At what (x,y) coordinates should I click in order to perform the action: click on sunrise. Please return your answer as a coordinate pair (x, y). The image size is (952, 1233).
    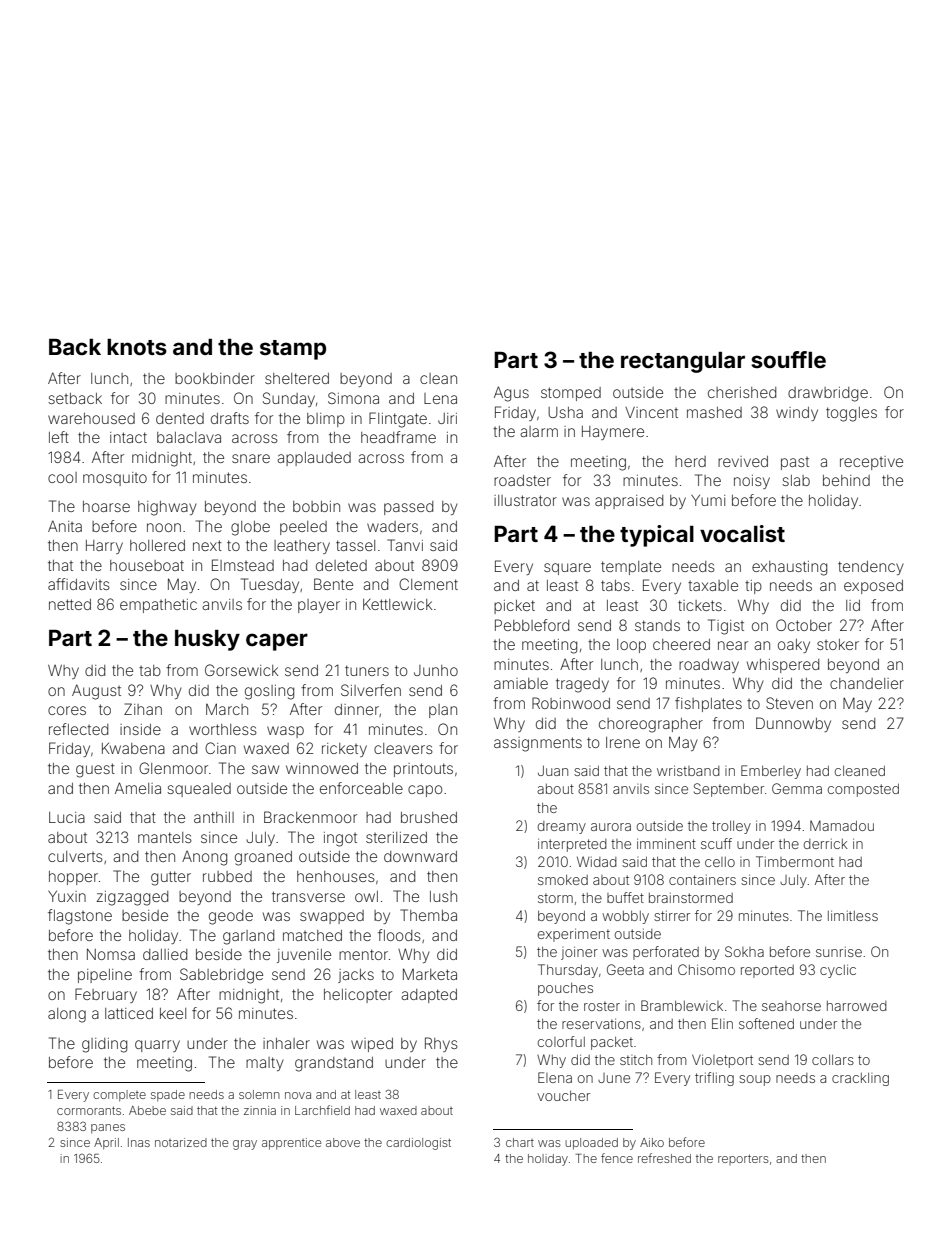
    Looking at the image, I should click on (839, 952).
